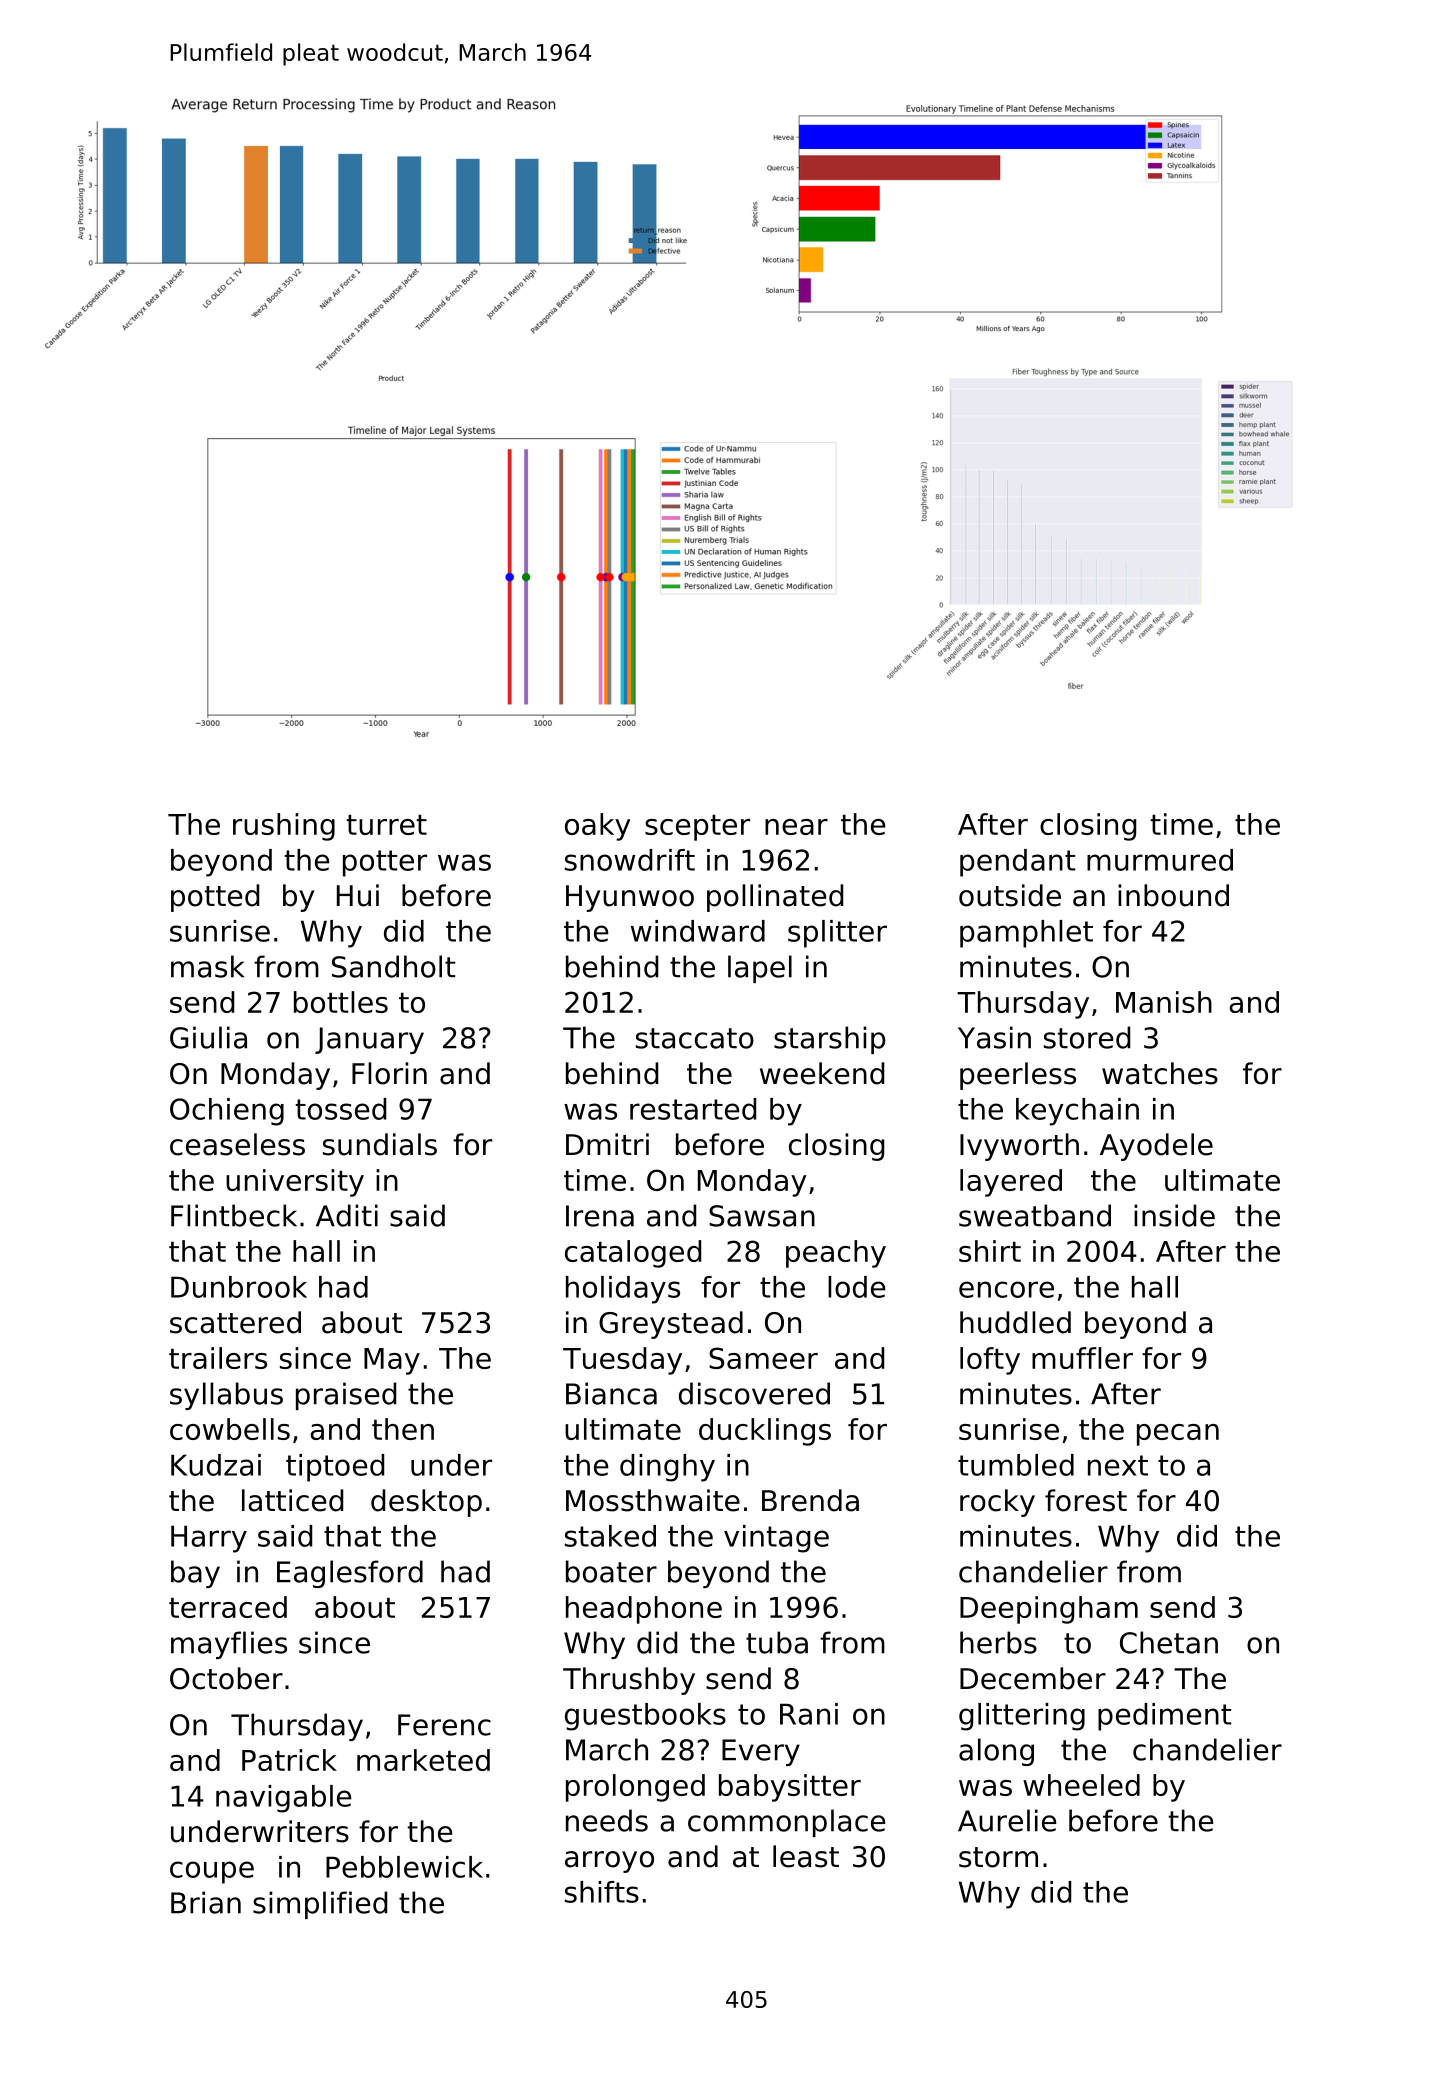  Describe the element at coordinates (1017, 863) in the screenshot. I see `pendant` at that location.
